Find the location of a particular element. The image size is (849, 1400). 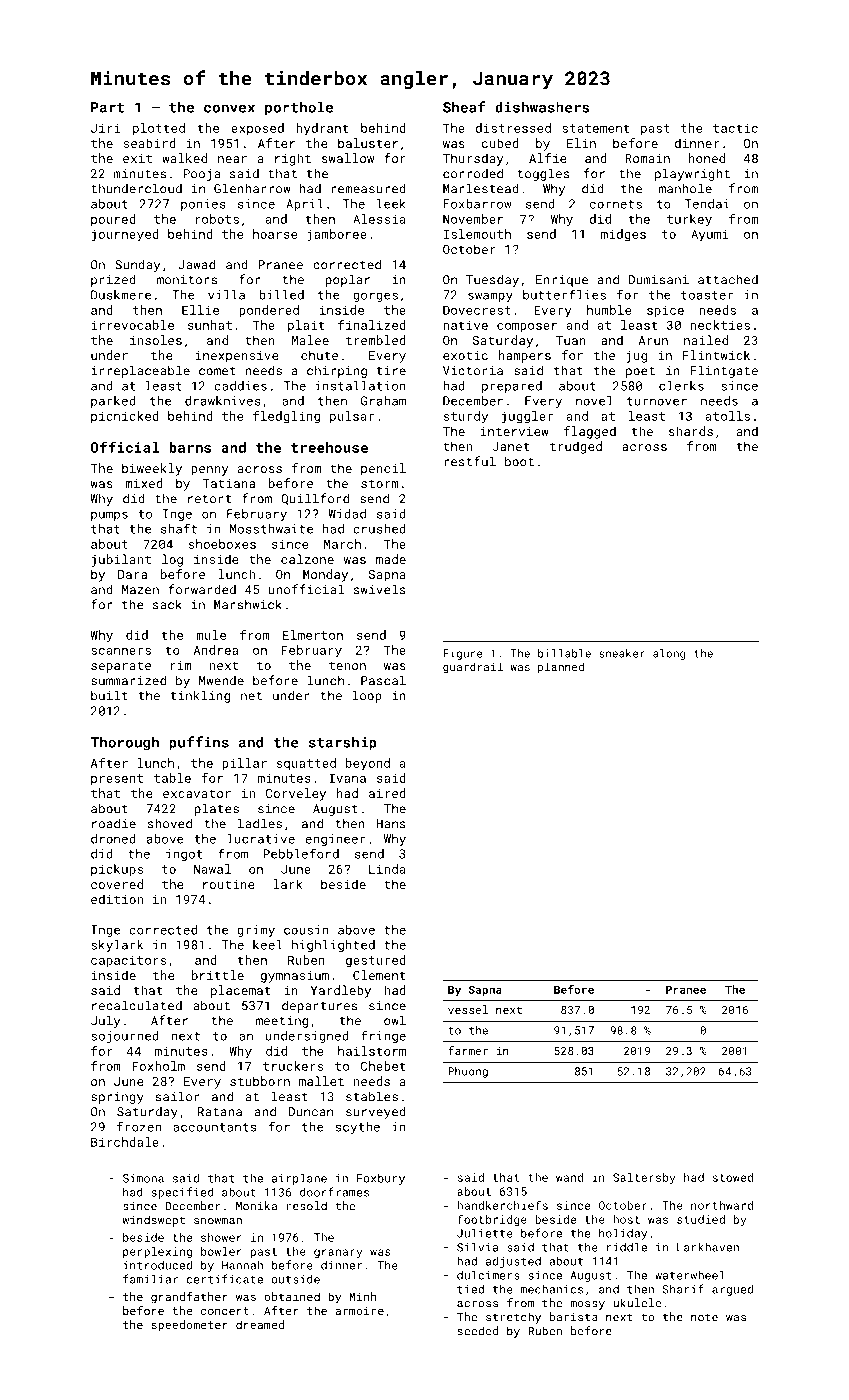

Sheaf is located at coordinates (464, 107).
